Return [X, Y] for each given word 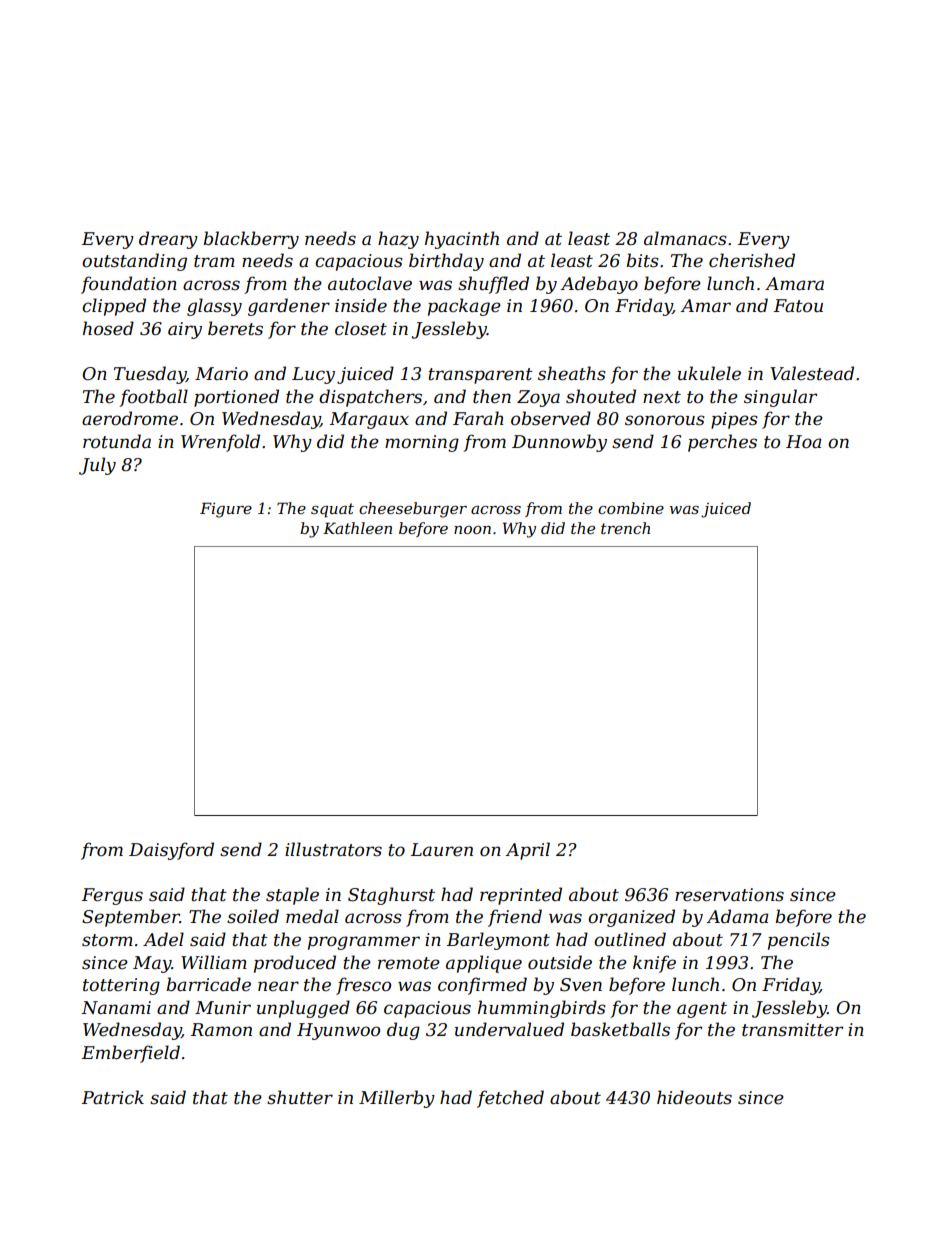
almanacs [685, 238]
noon [472, 530]
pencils [799, 941]
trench [625, 528]
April [527, 851]
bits [643, 260]
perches [722, 443]
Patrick [113, 1097]
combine [631, 508]
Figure [226, 510]
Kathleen [357, 528]
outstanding [134, 262]
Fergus [112, 896]
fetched [510, 1099]
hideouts [694, 1097]
